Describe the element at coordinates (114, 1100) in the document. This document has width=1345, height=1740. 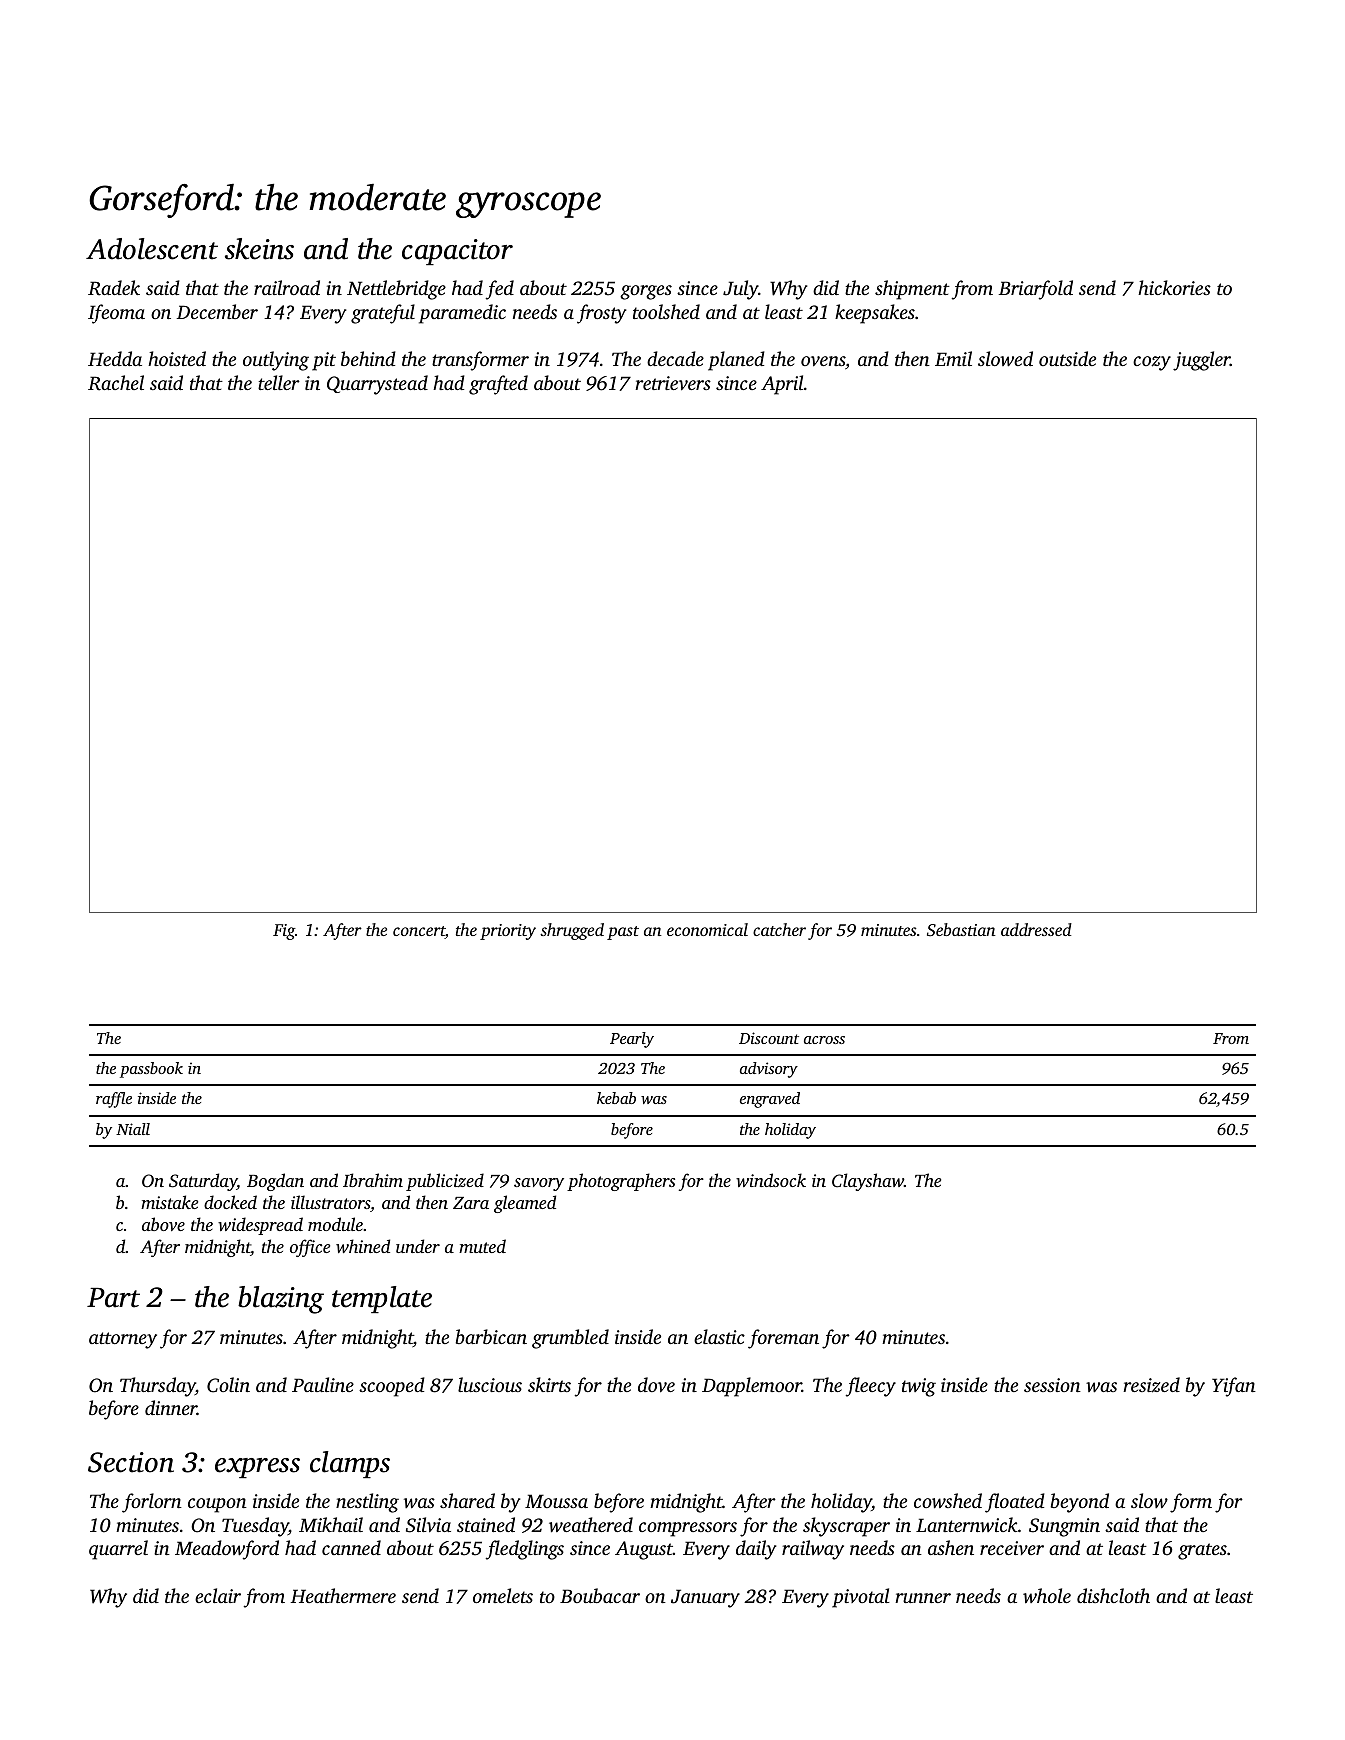
I see `raffle` at that location.
